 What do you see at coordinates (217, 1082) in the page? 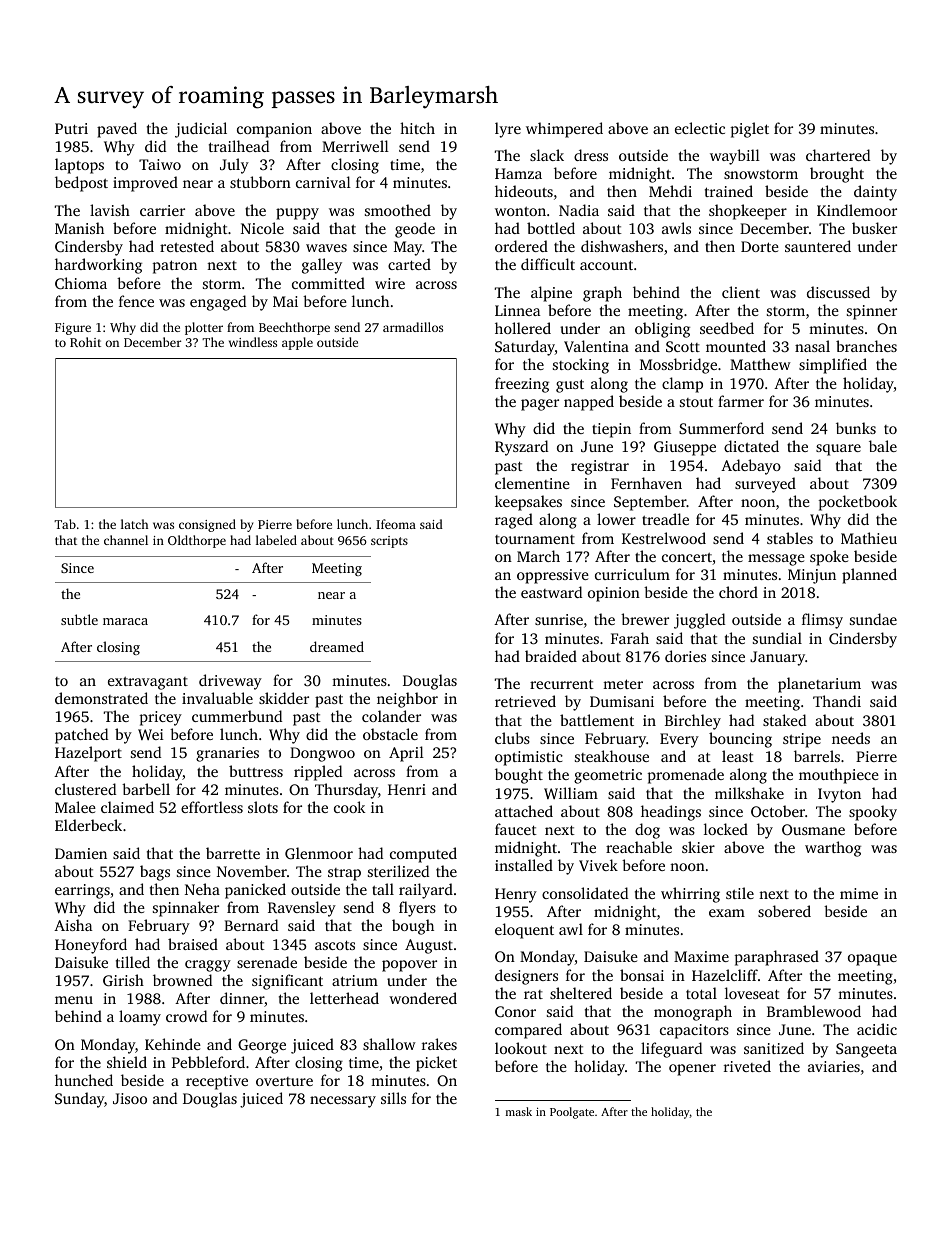
I see `receptive` at bounding box center [217, 1082].
